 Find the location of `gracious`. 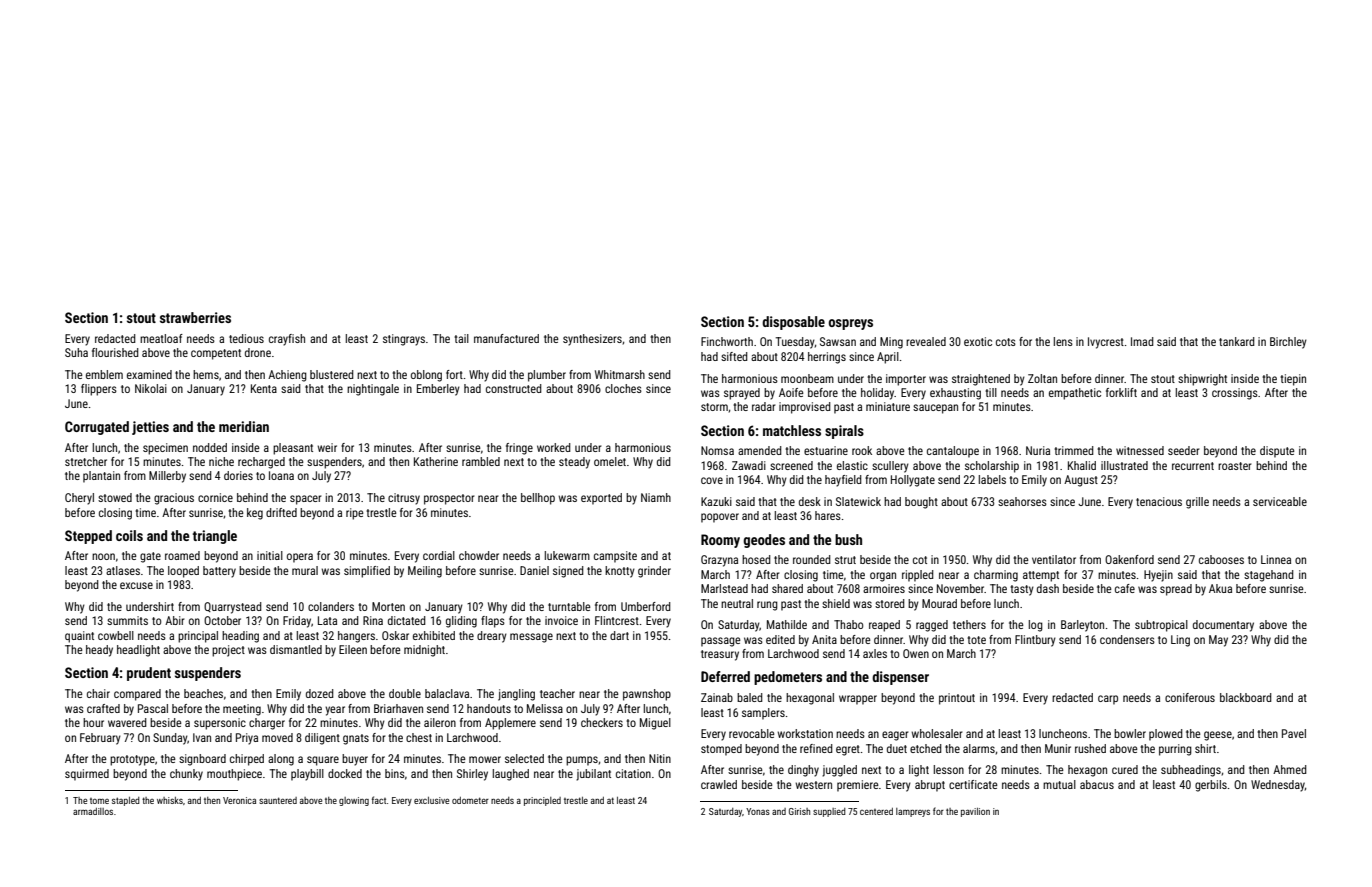

gracious is located at coordinates (174, 499).
